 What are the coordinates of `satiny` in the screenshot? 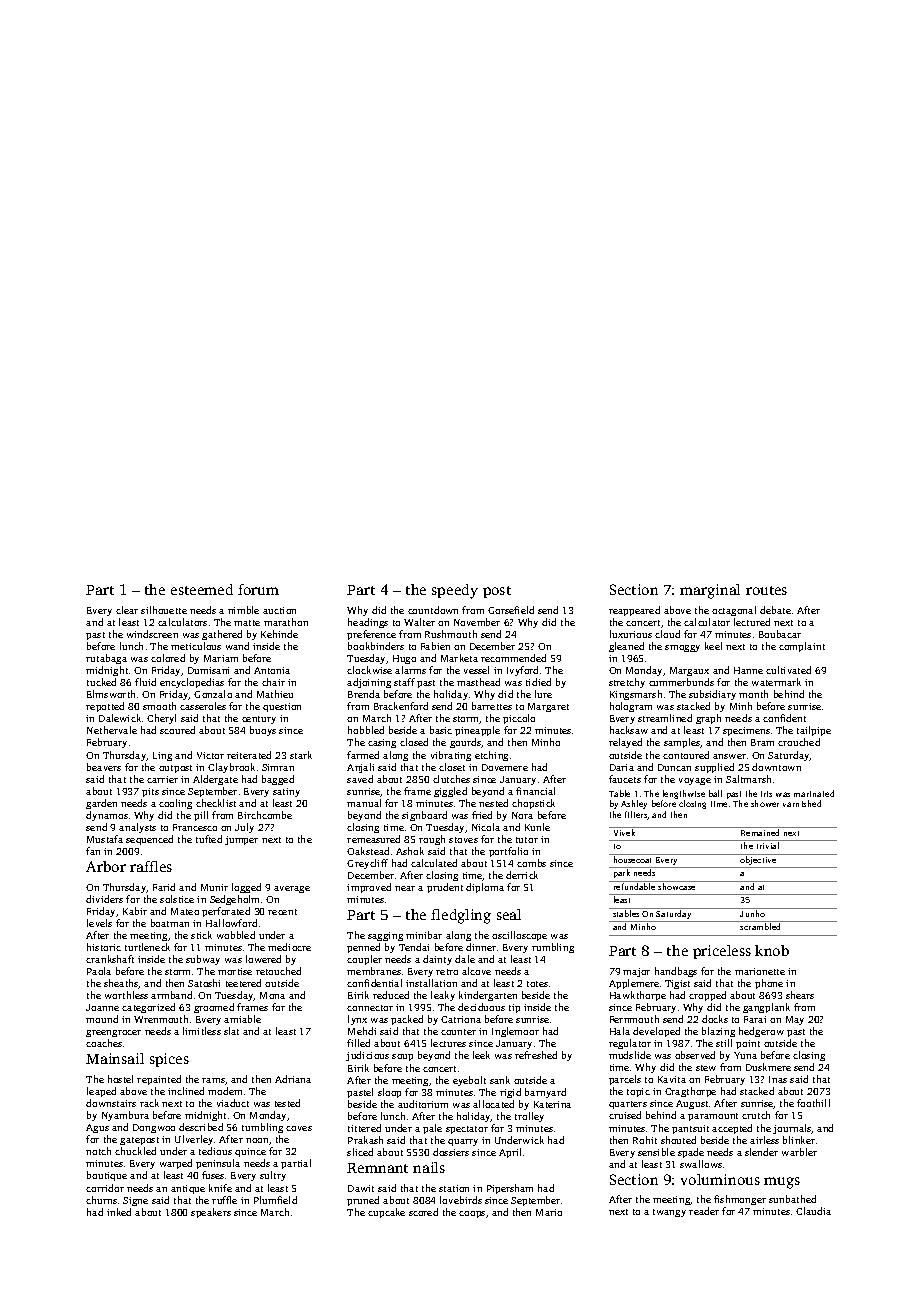 It's located at (286, 792).
